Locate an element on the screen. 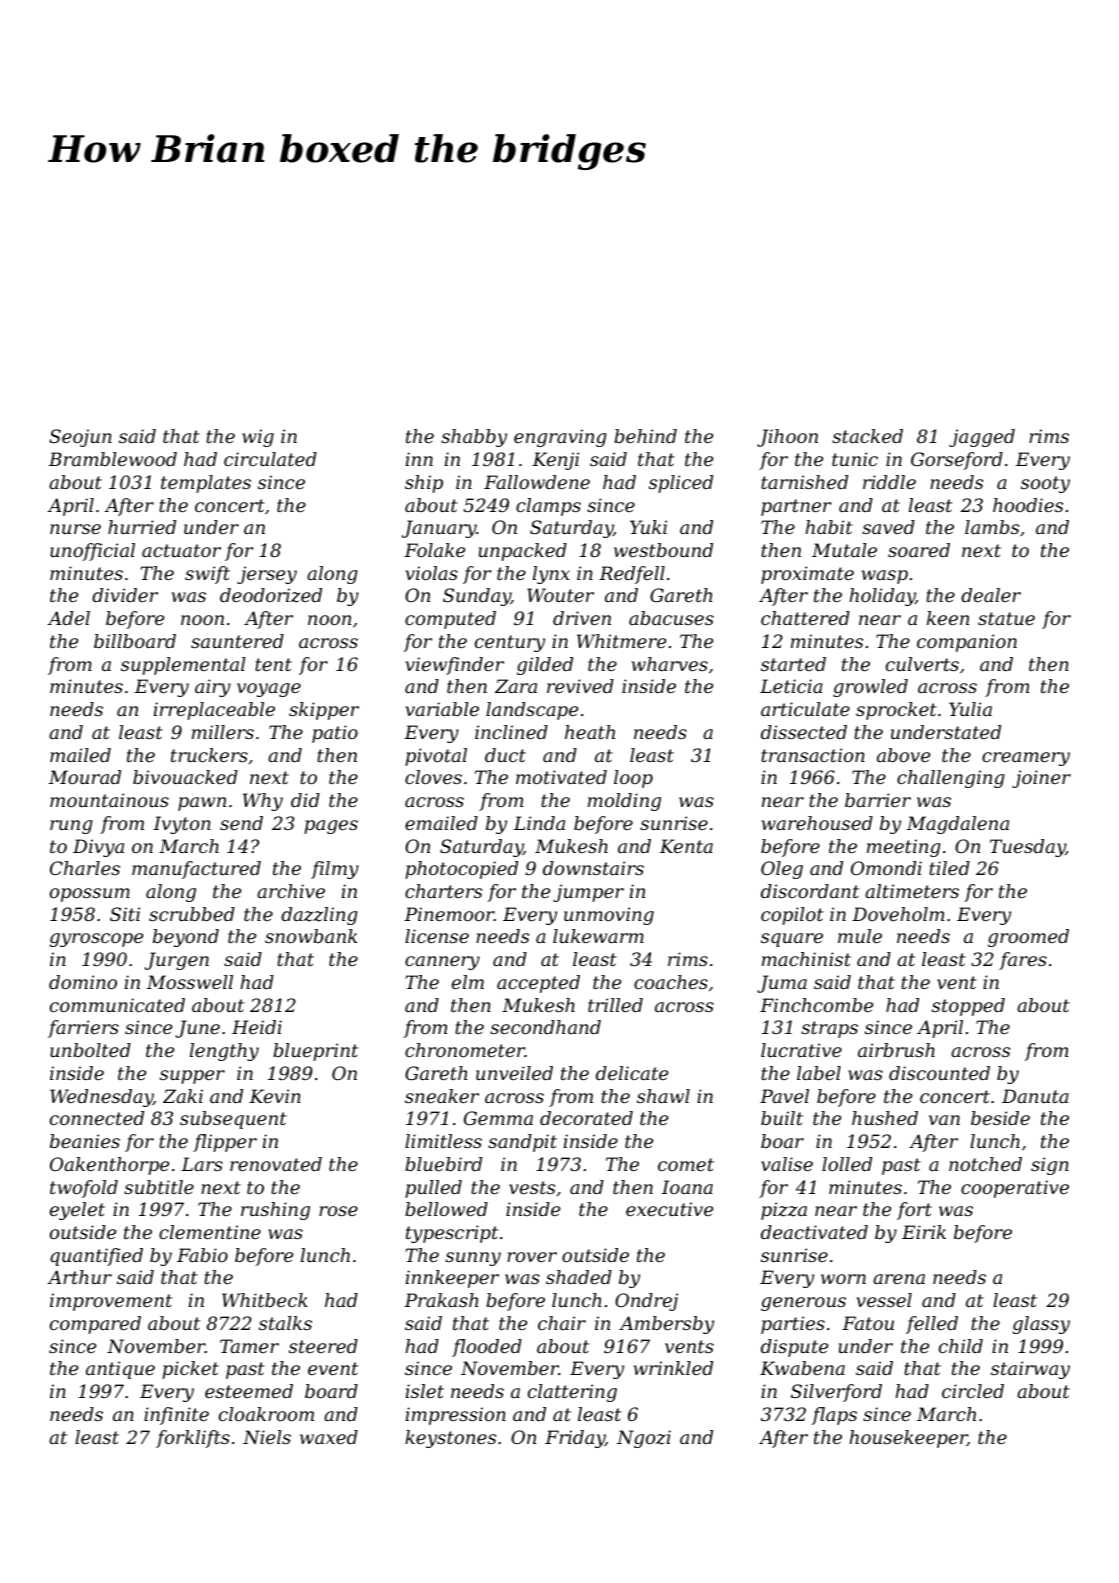 The image size is (1119, 1583). templates is located at coordinates (206, 484).
